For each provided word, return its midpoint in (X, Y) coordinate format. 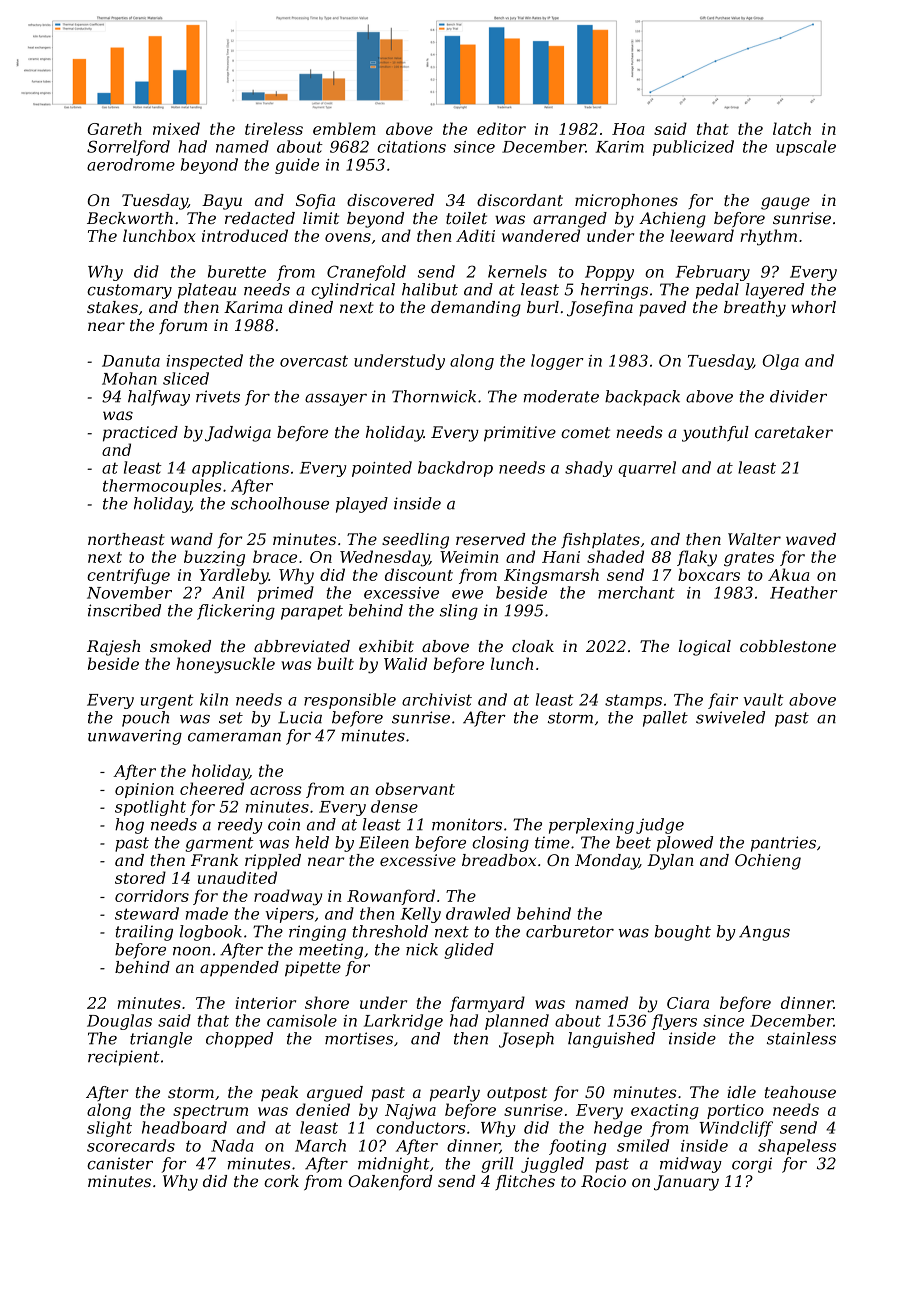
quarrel (647, 469)
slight (109, 1129)
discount (419, 574)
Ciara (688, 1003)
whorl (813, 307)
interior (265, 1003)
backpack (642, 398)
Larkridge (403, 1022)
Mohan (129, 378)
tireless (274, 128)
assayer (336, 400)
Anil (228, 592)
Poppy (609, 273)
